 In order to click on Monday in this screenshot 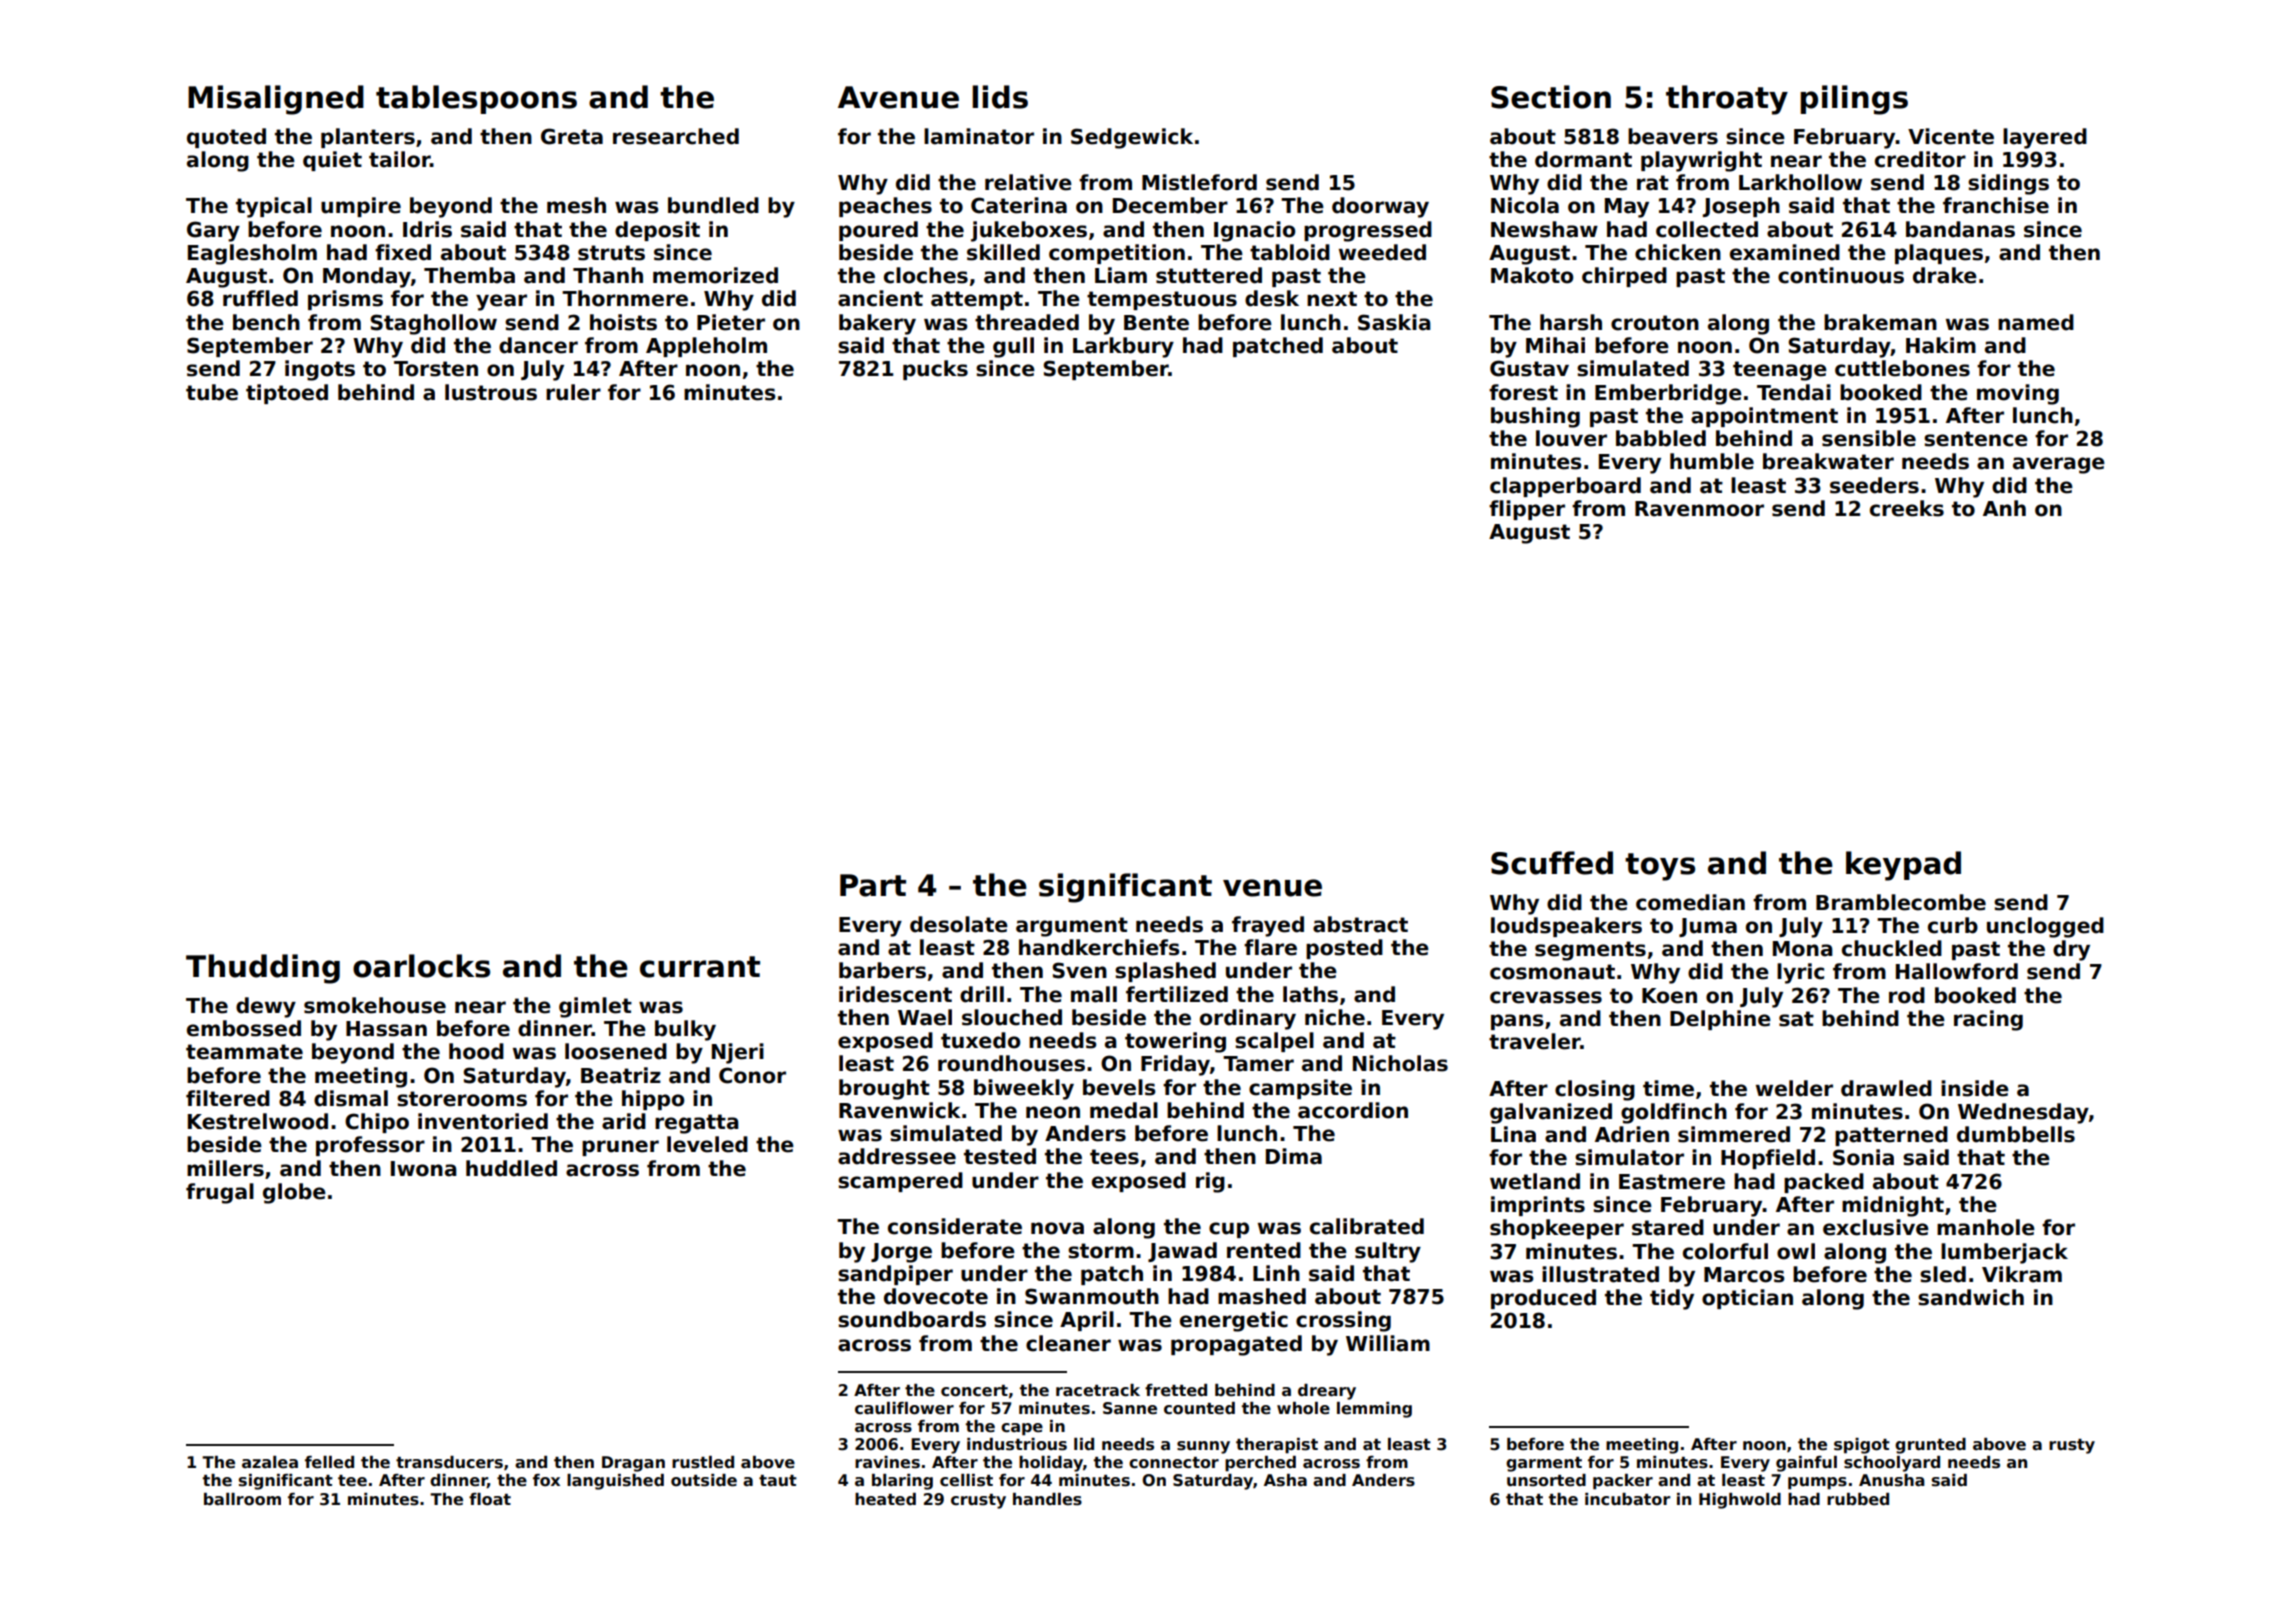, I will do `click(367, 277)`.
